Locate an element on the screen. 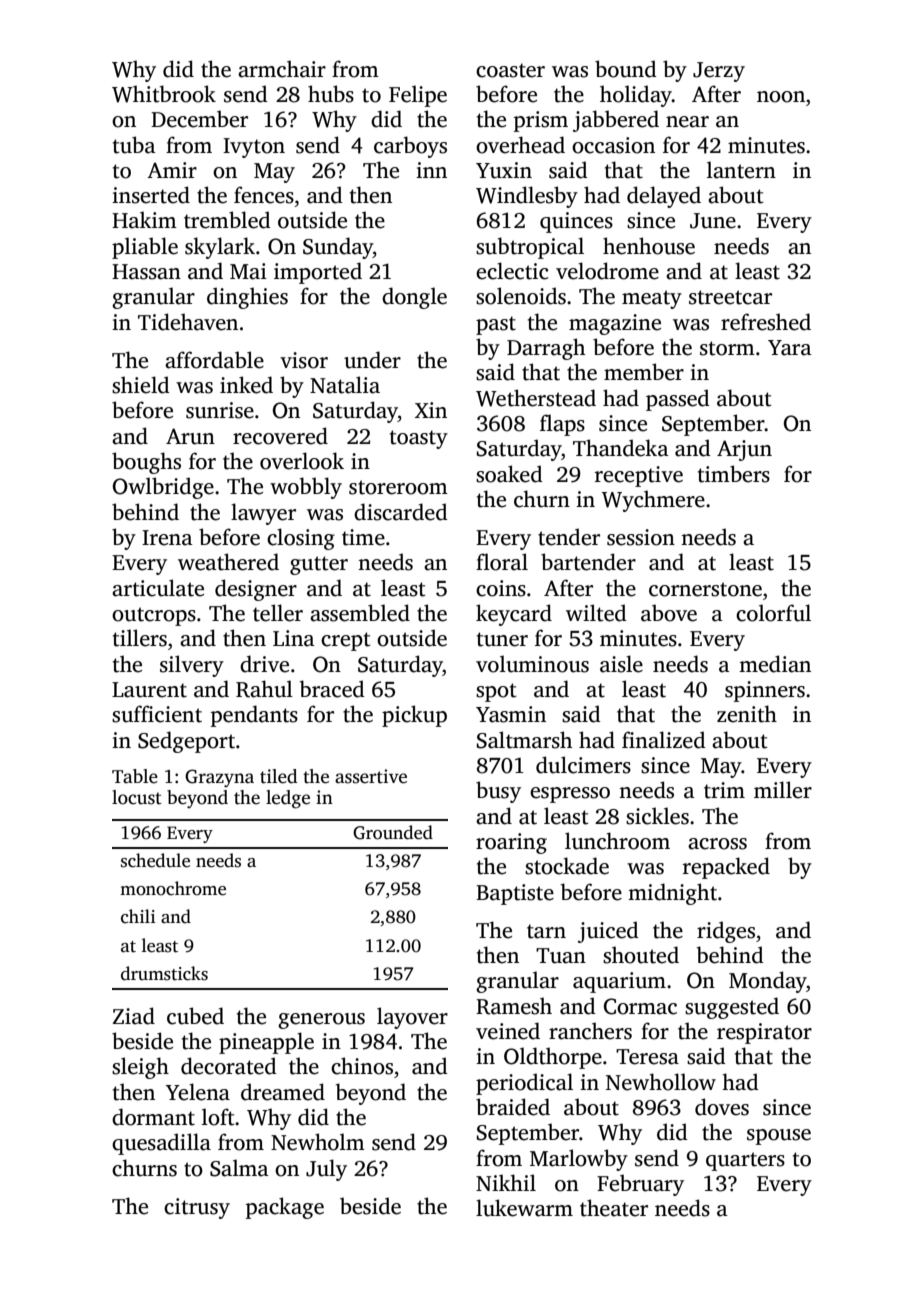 The height and width of the screenshot is (1311, 924). lunchroom is located at coordinates (617, 841).
